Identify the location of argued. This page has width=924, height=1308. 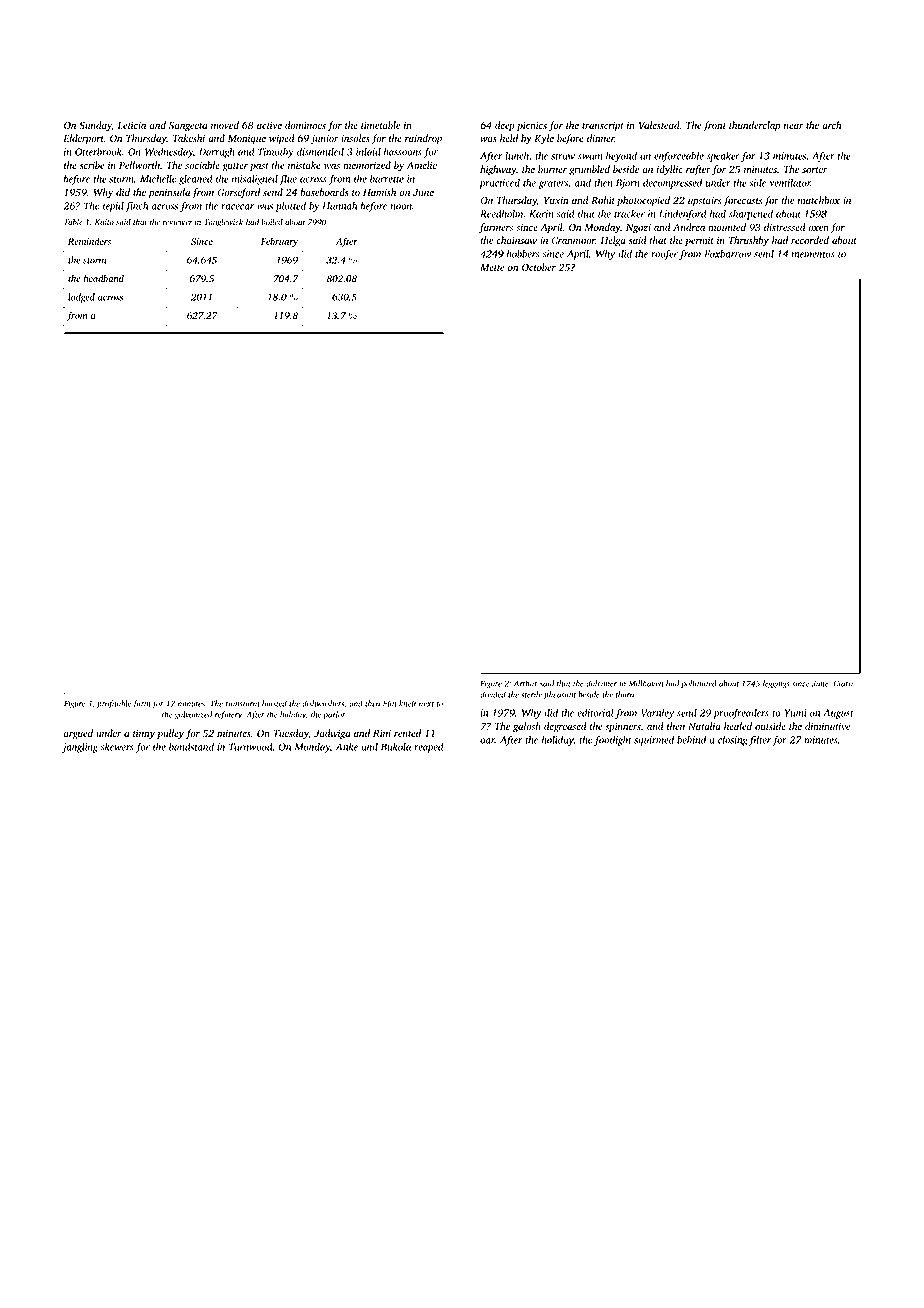
(78, 734).
